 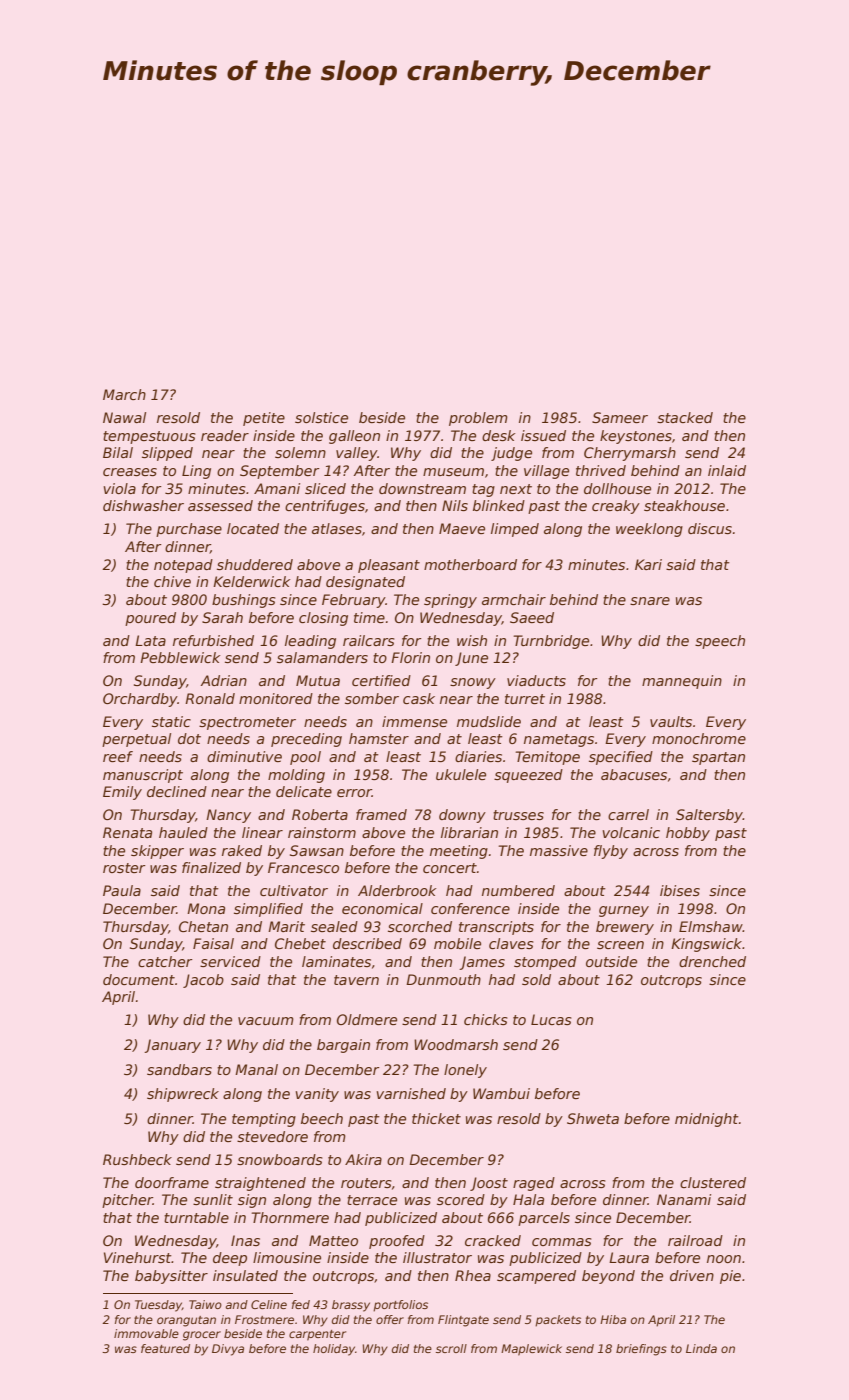 I want to click on midnight, so click(x=707, y=1120).
